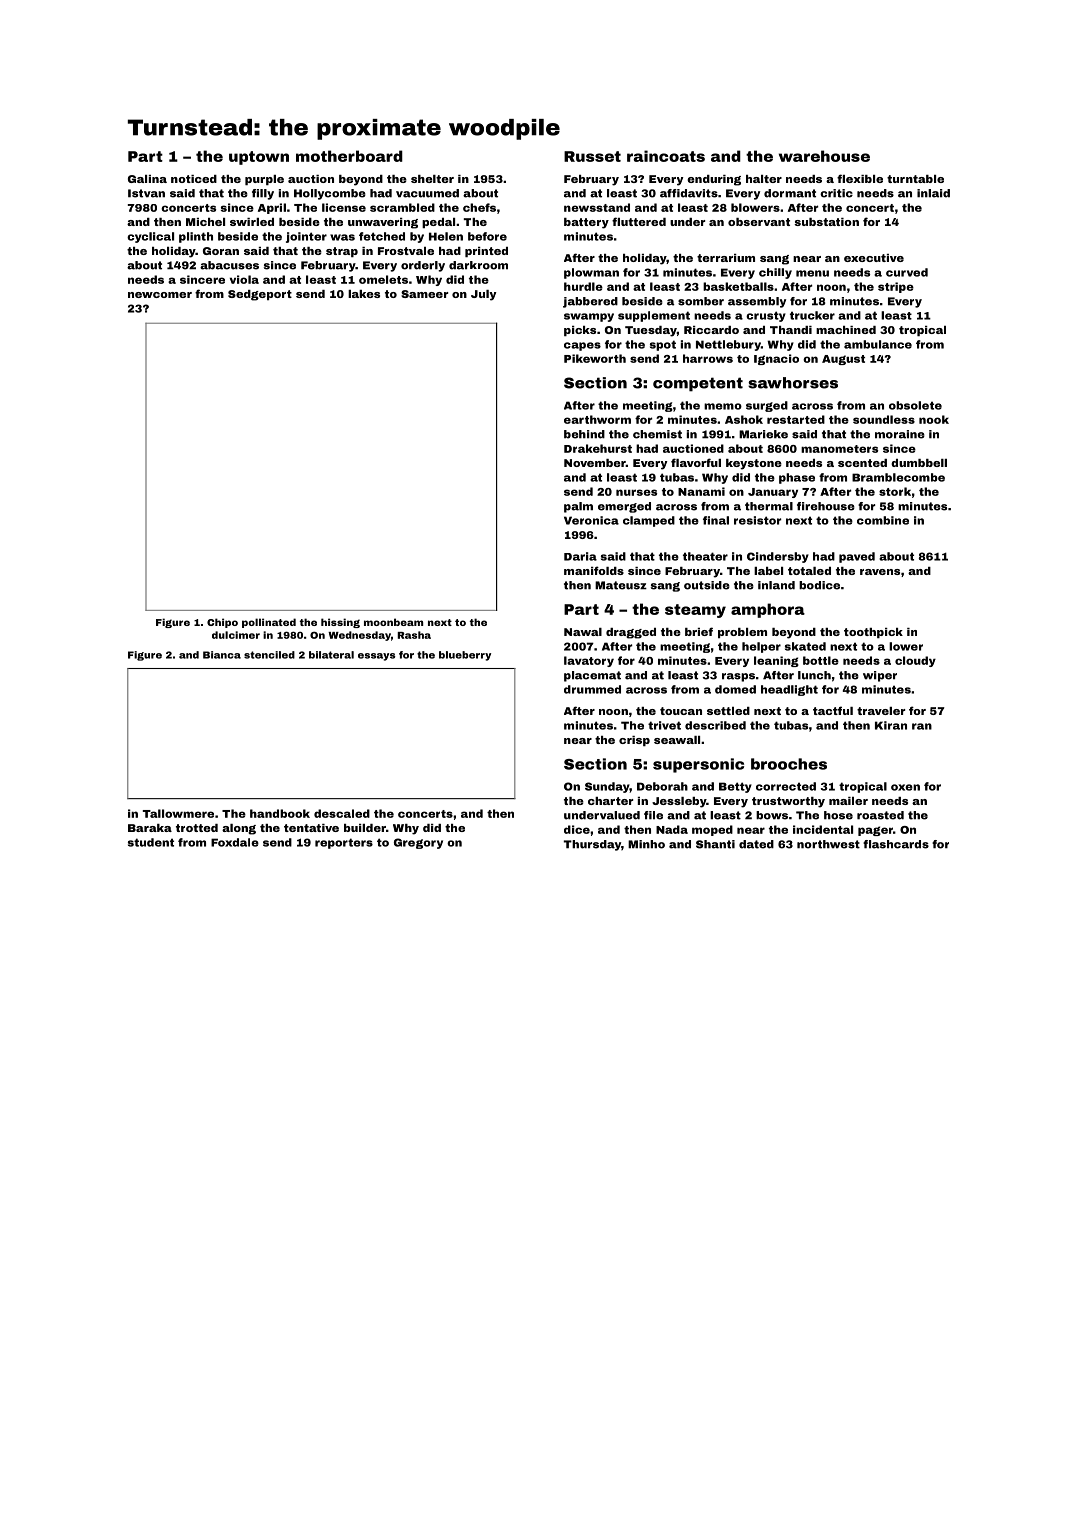 The height and width of the screenshot is (1526, 1079). I want to click on Chipo, so click(222, 623).
